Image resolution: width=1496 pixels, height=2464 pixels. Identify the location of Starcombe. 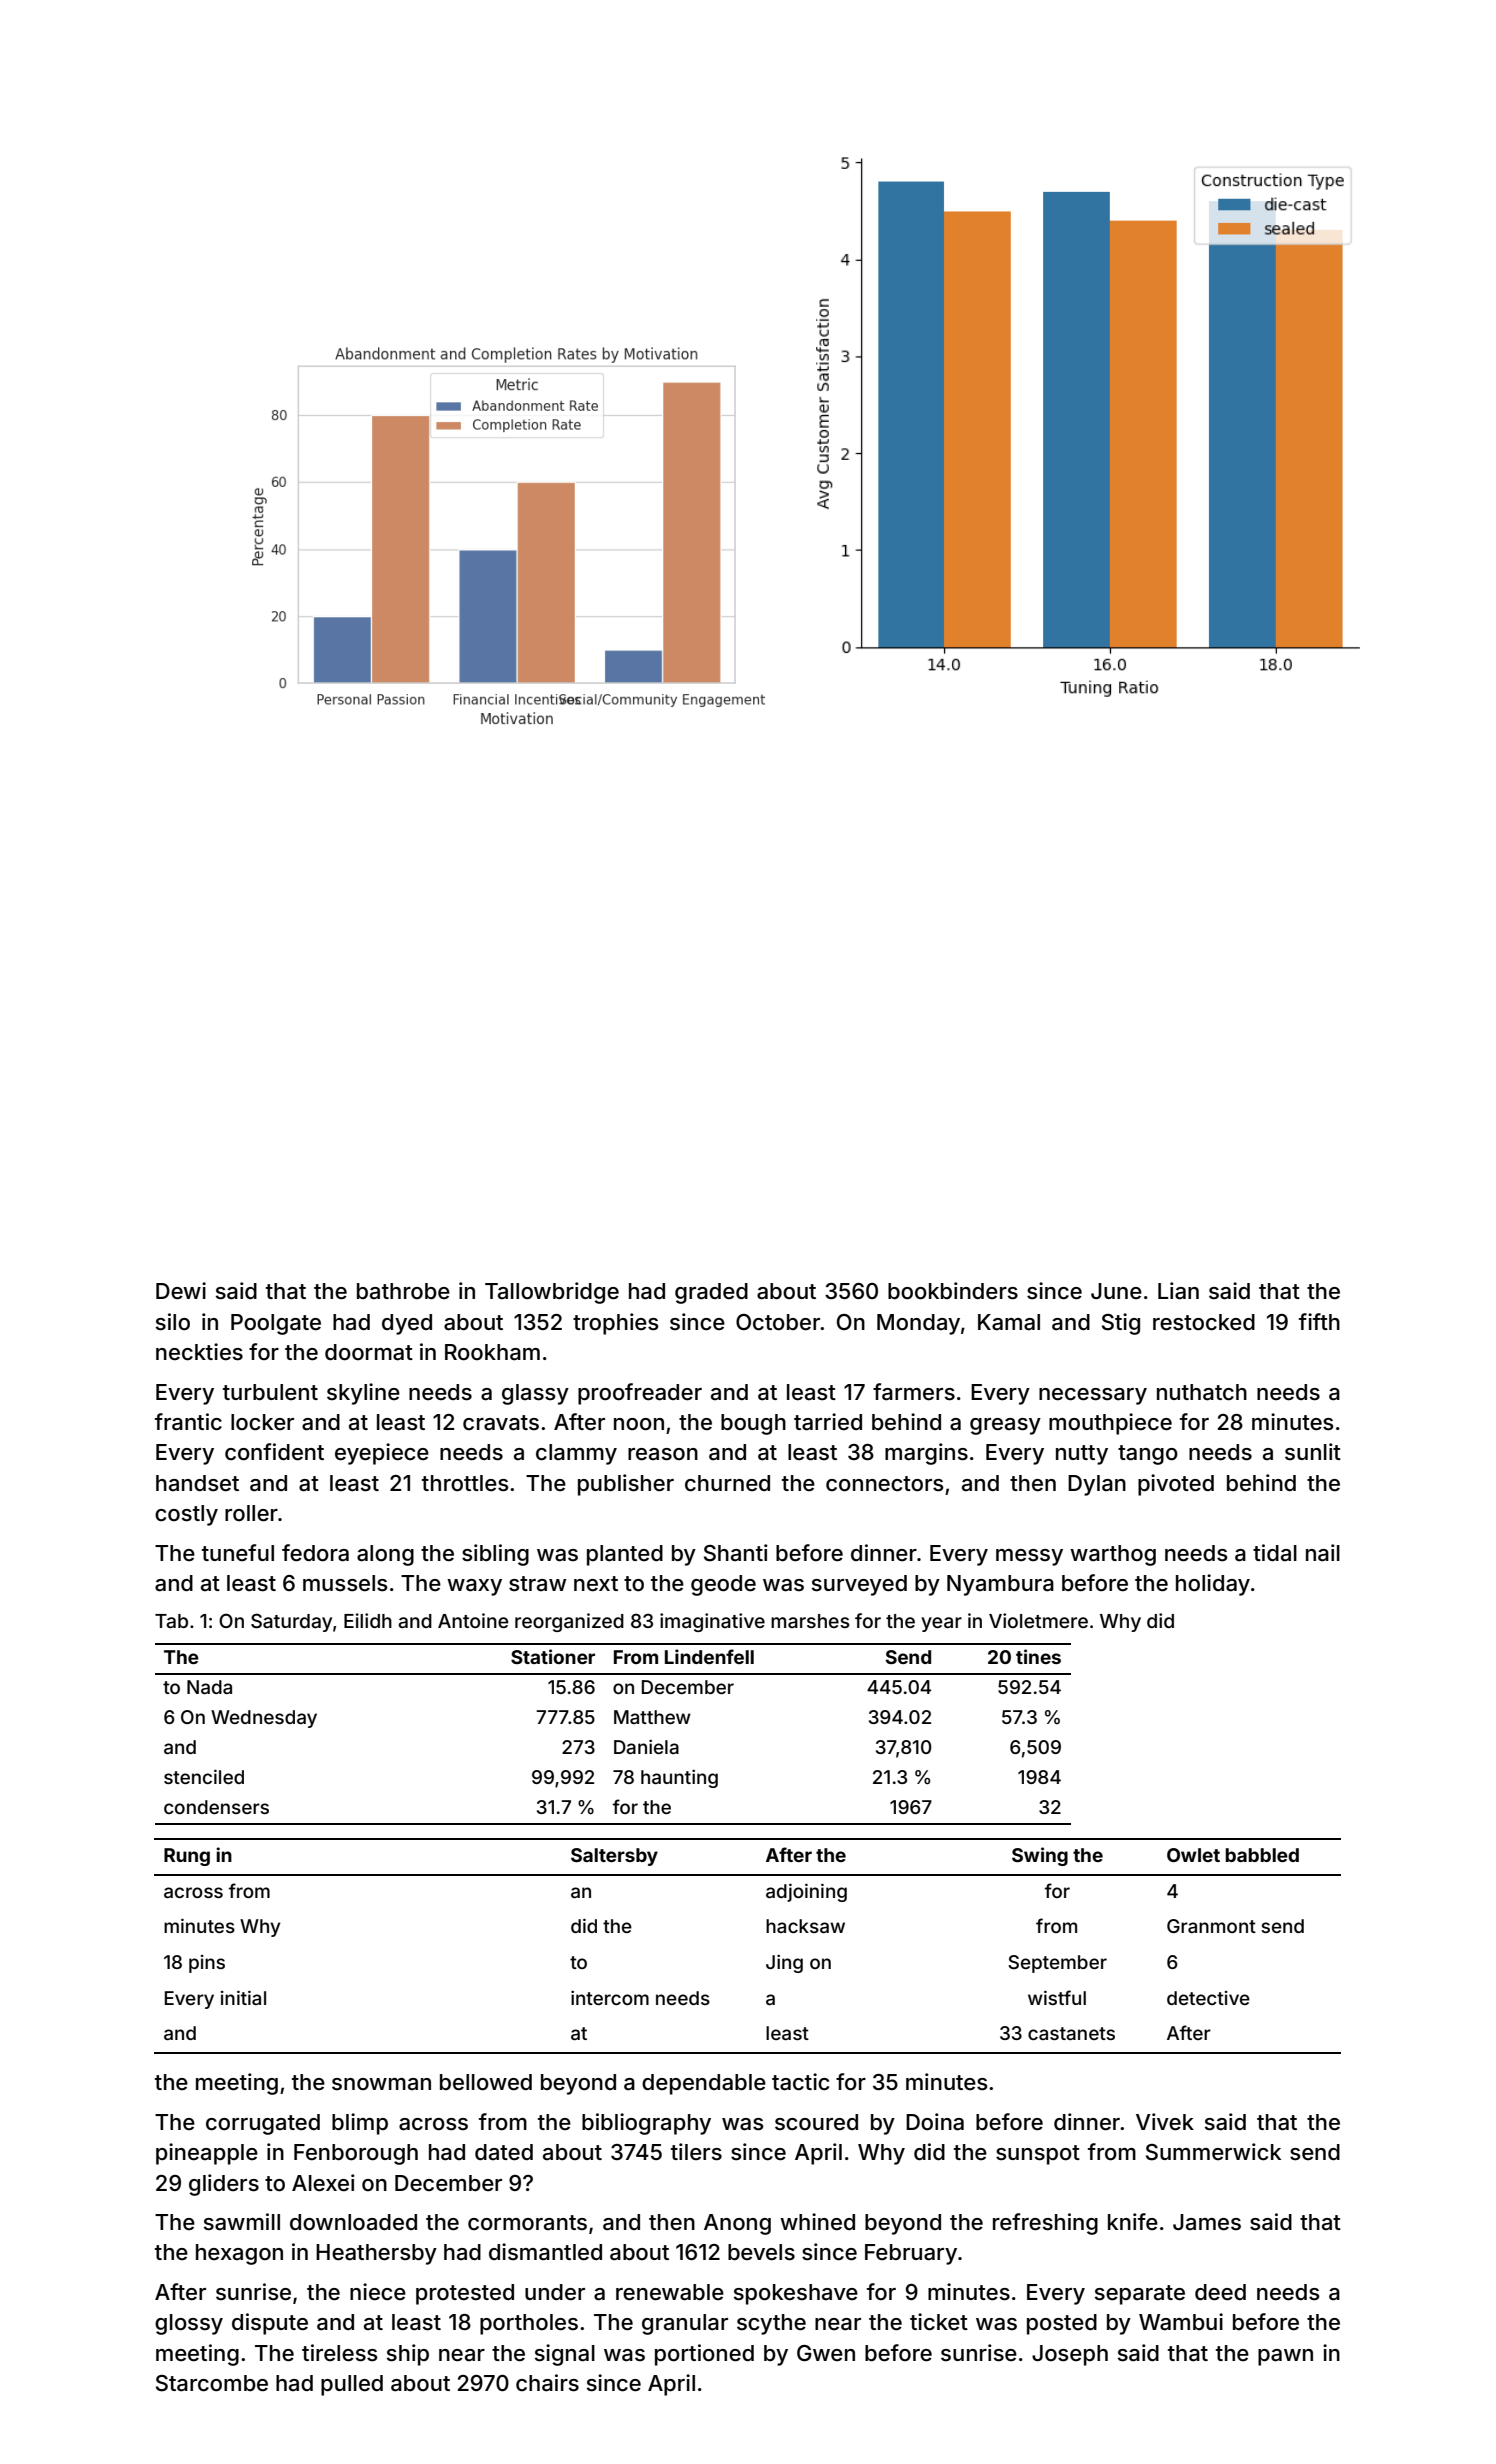
(212, 2383).
